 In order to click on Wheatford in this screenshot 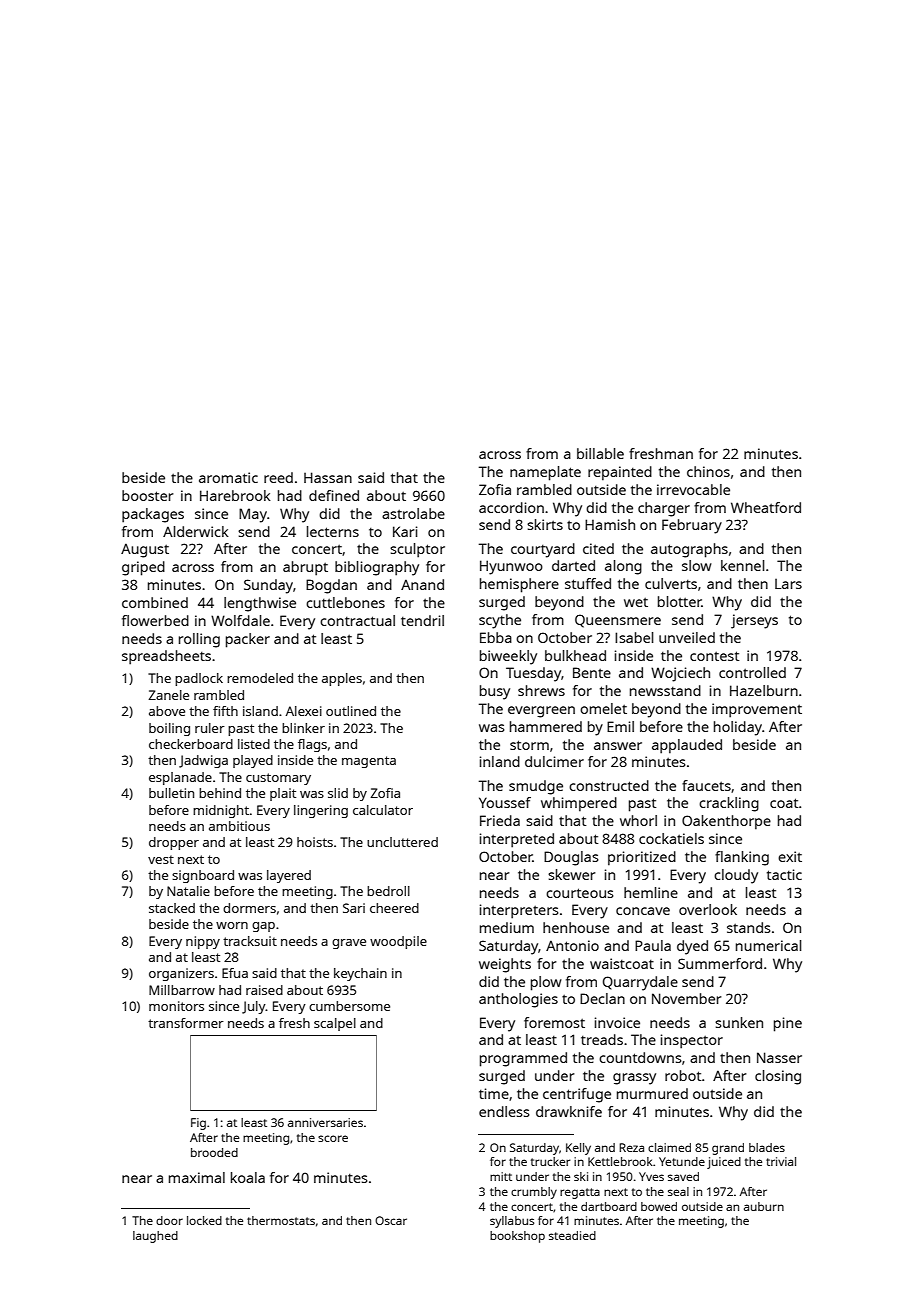, I will do `click(766, 507)`.
